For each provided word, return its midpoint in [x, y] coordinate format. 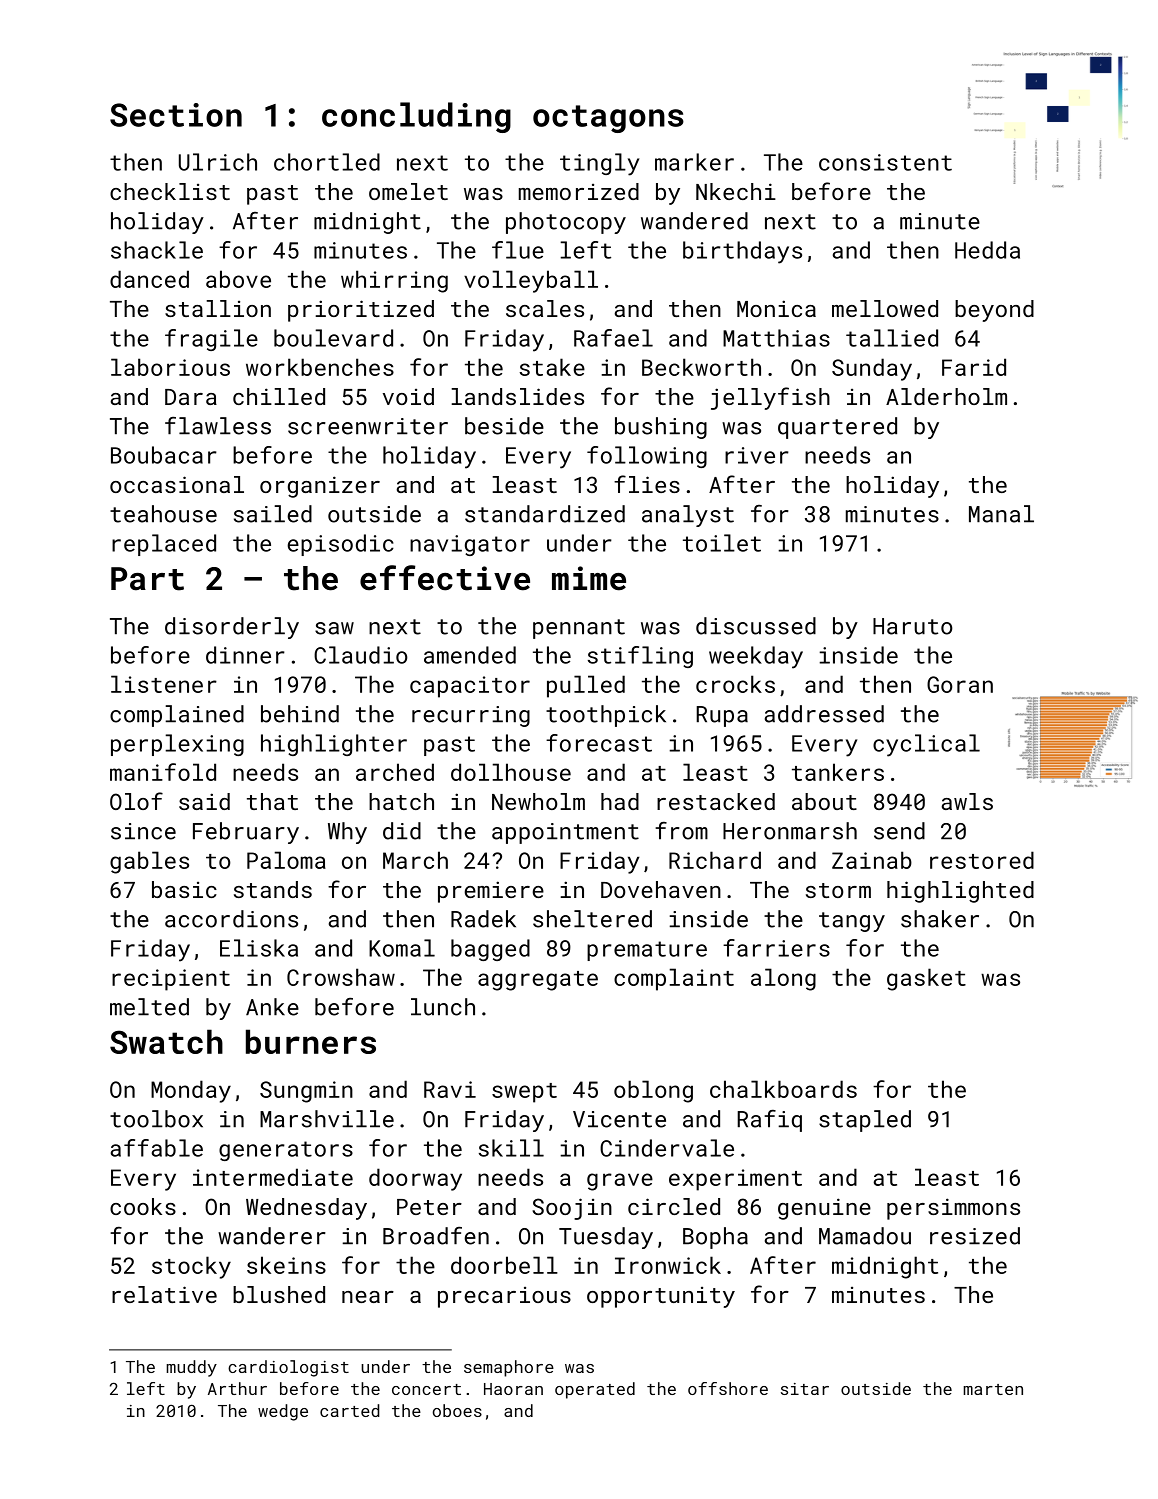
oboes [457, 1410]
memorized [579, 191]
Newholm [538, 801]
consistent [885, 162]
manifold [163, 772]
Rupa [722, 716]
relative [164, 1294]
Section [176, 115]
